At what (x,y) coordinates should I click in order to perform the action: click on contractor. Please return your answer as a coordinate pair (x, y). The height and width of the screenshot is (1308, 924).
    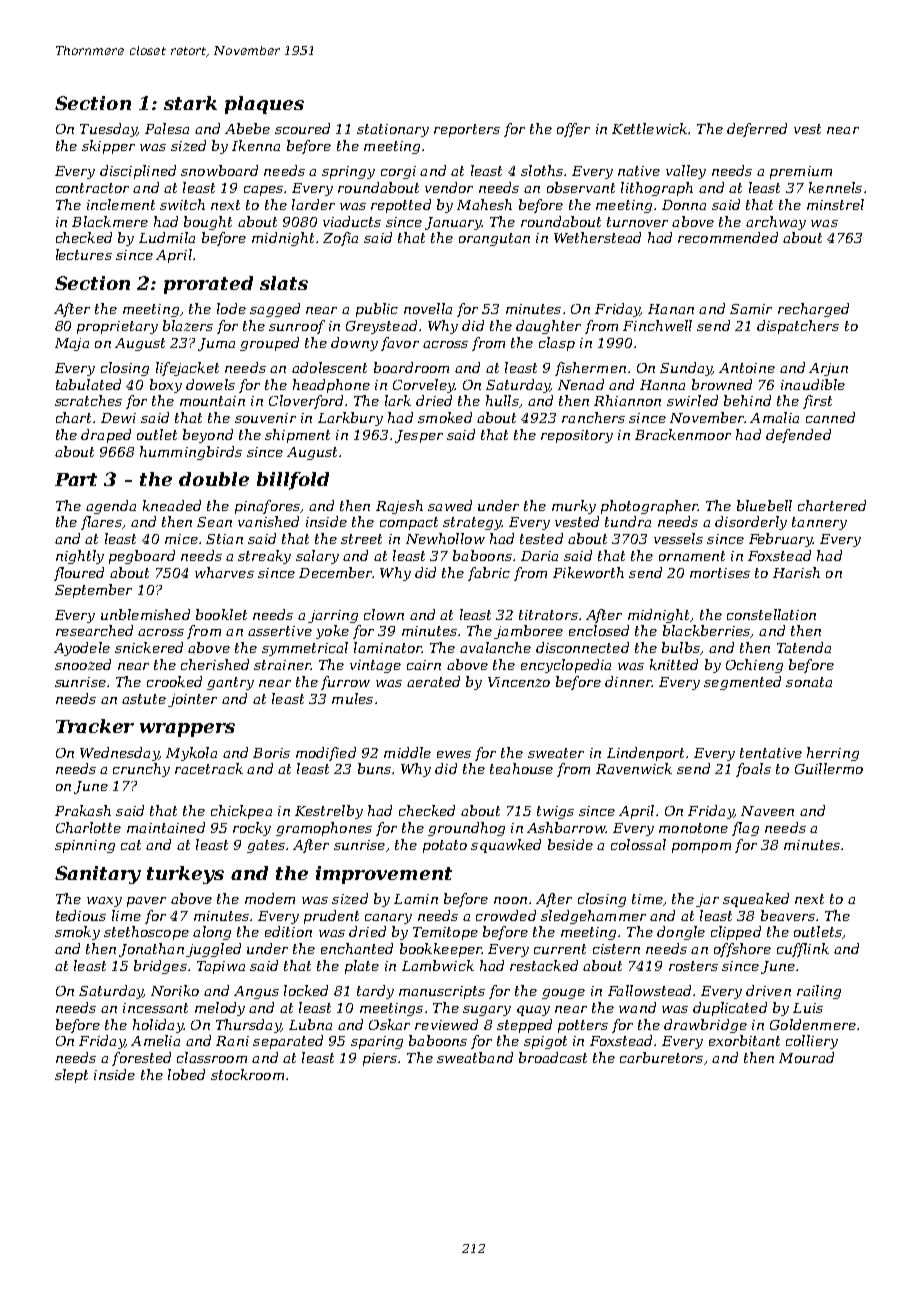
    Looking at the image, I should click on (92, 188).
